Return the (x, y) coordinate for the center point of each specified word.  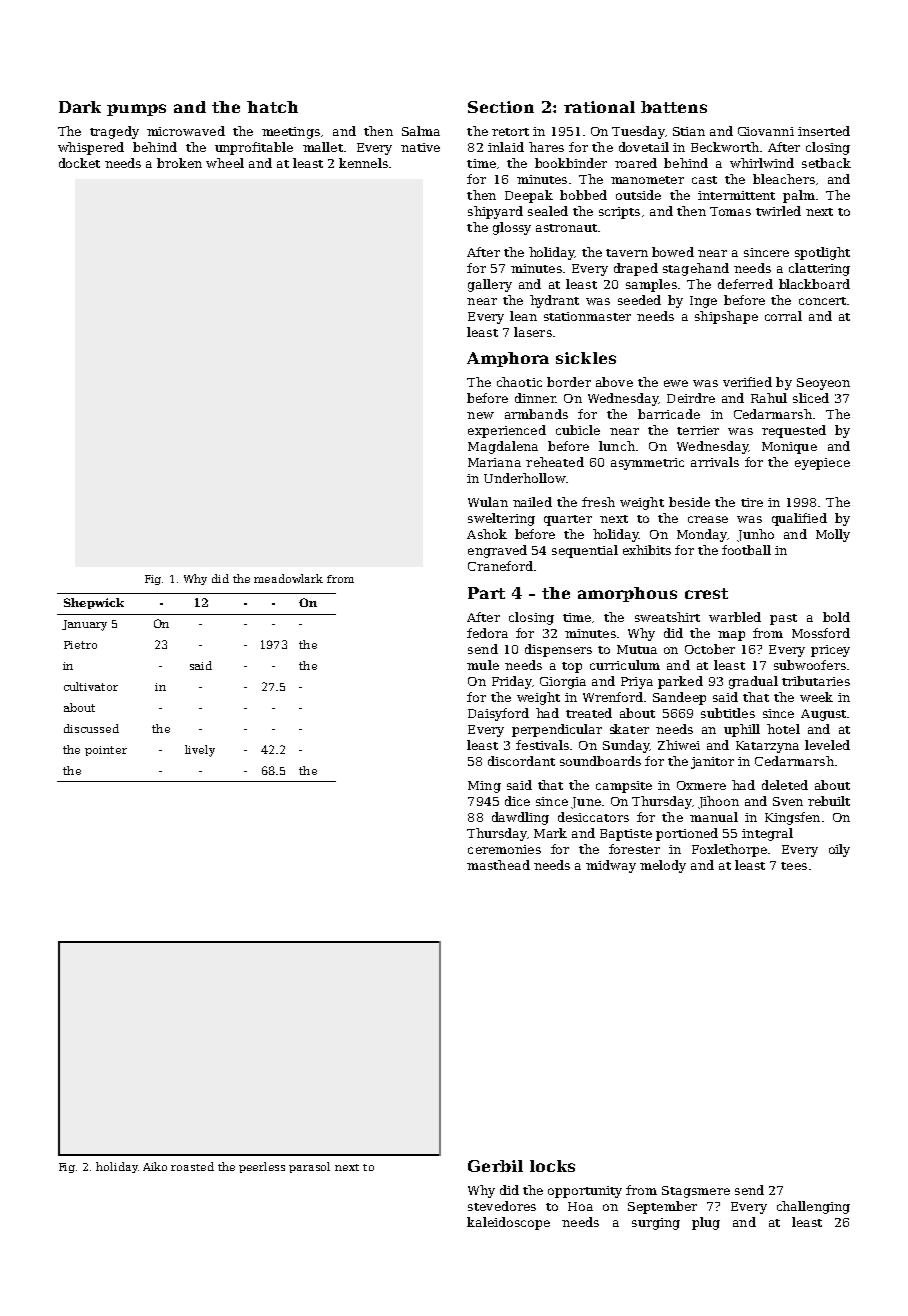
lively (200, 751)
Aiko (155, 1166)
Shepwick (94, 603)
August (823, 715)
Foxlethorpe (729, 850)
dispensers (558, 650)
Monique (789, 448)
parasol (309, 1167)
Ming (484, 787)
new (480, 415)
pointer (106, 751)
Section (501, 107)
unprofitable (254, 148)
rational (599, 107)
